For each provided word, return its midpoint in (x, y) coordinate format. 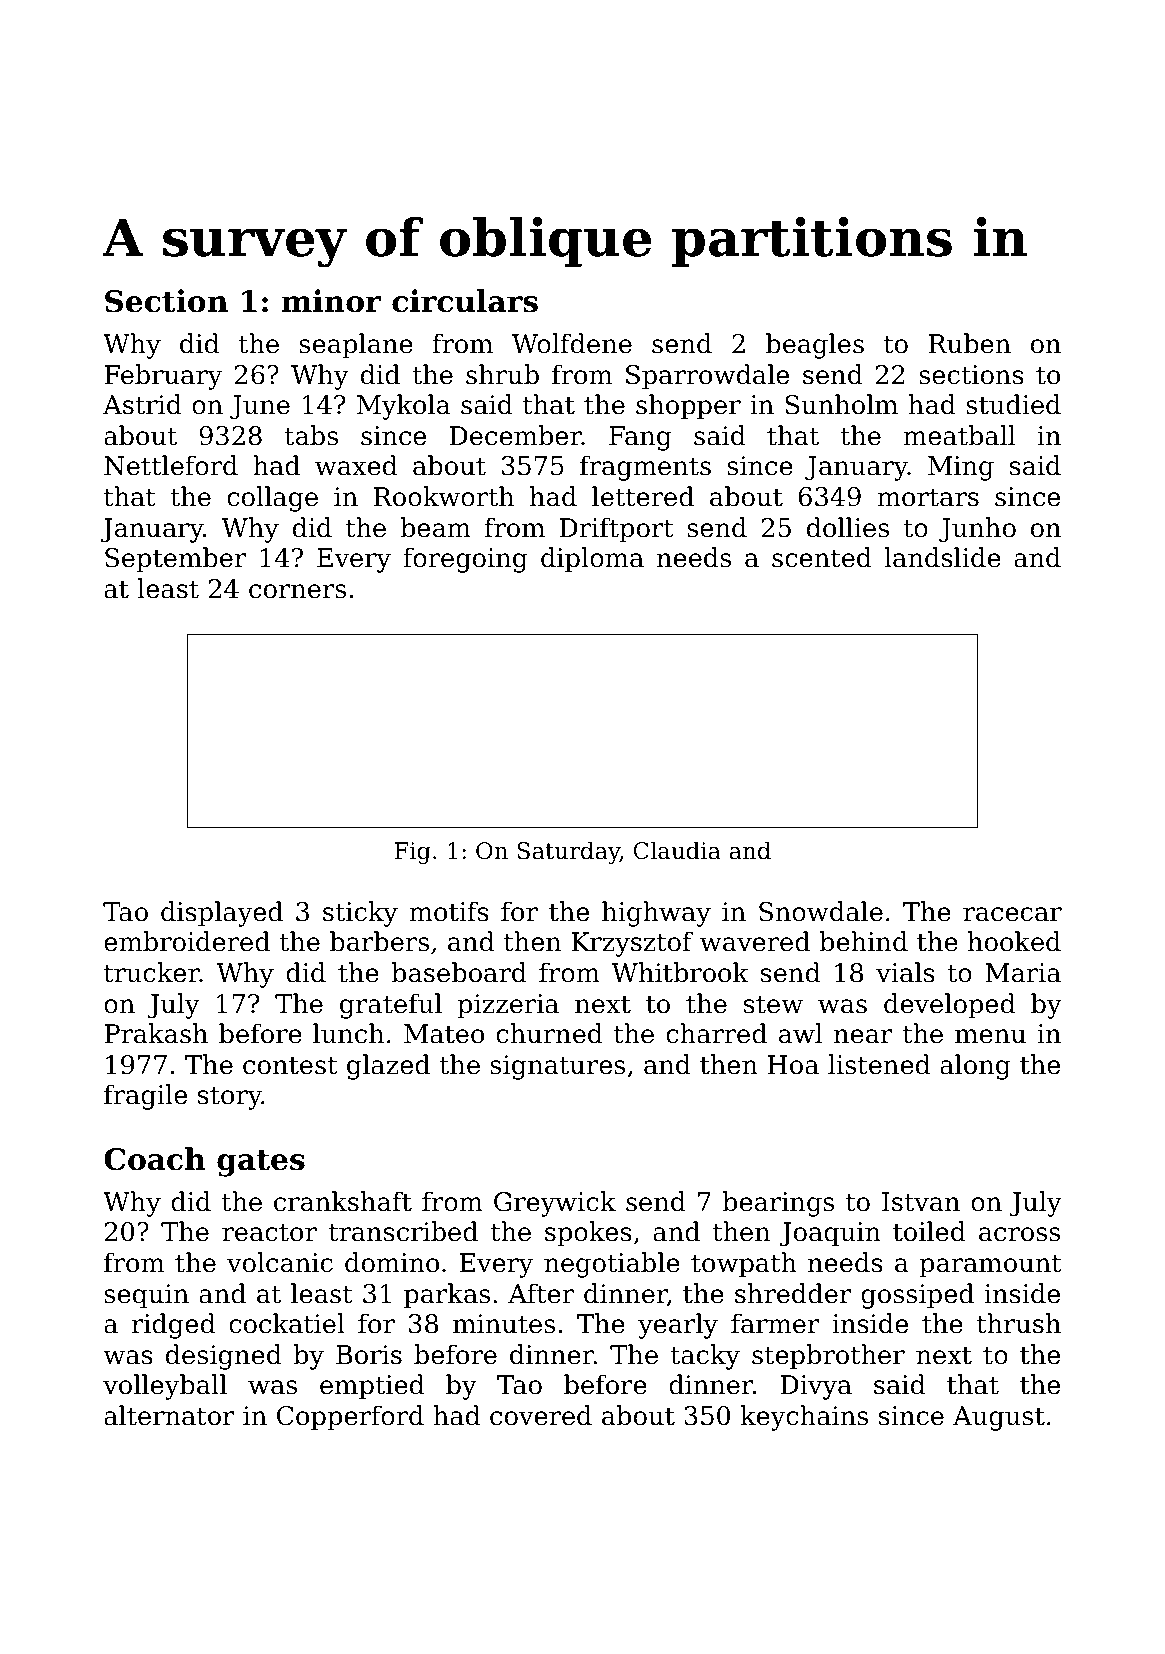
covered (541, 1415)
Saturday (568, 852)
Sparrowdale (707, 377)
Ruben (969, 343)
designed (224, 1357)
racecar (1012, 914)
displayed (222, 914)
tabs (311, 435)
